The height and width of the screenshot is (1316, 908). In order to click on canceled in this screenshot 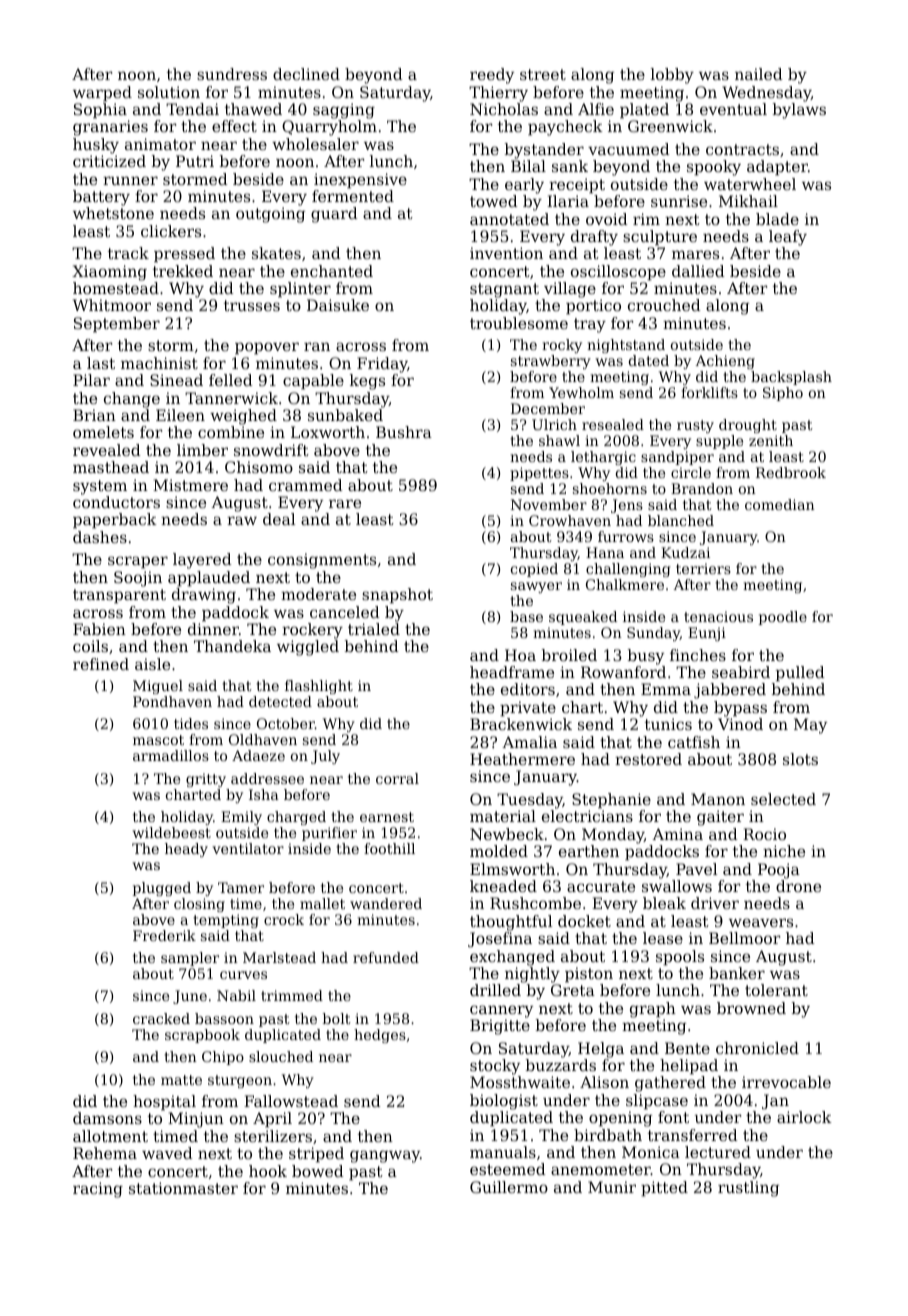, I will do `click(345, 612)`.
